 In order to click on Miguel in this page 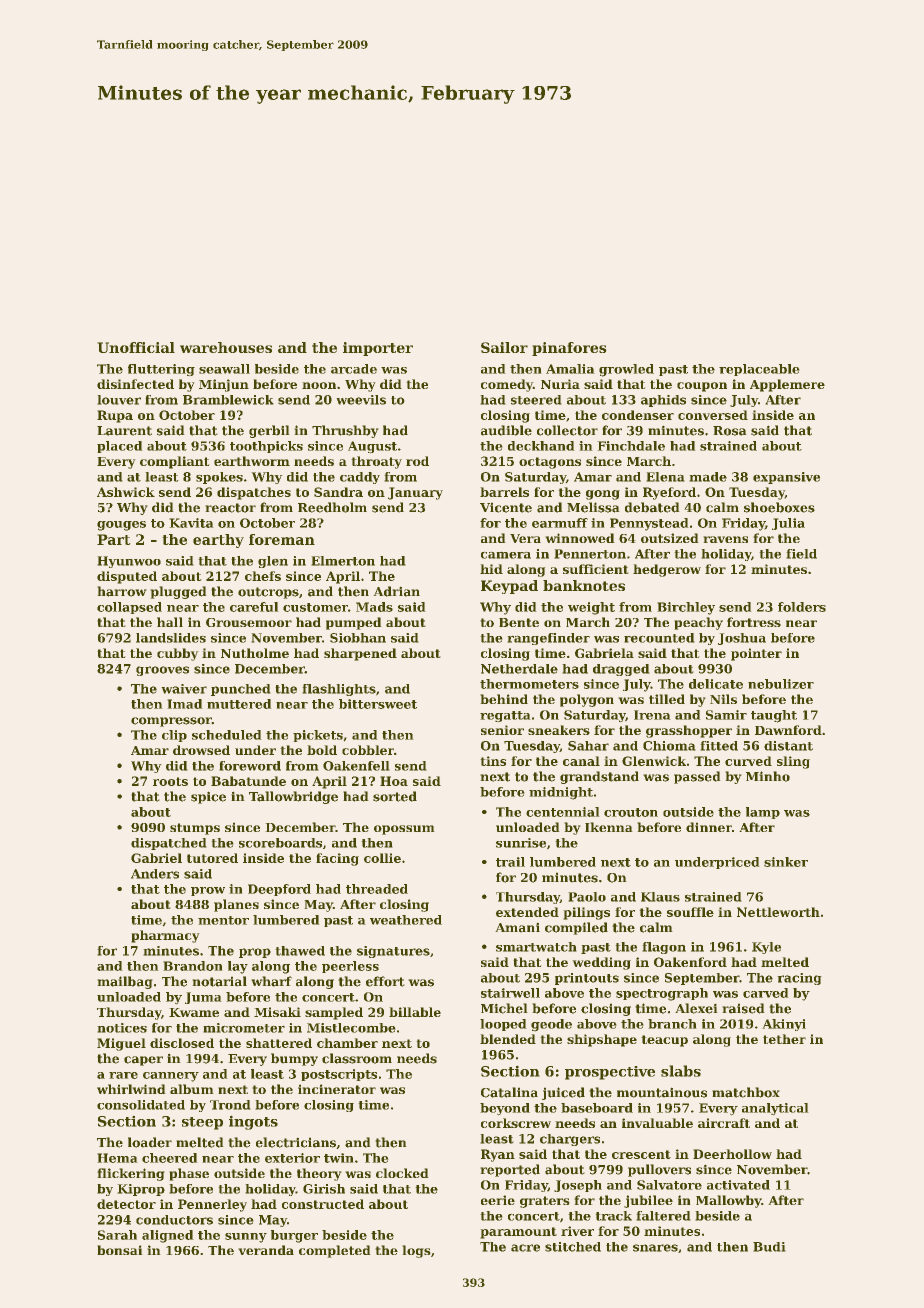, I will do `click(121, 1044)`.
